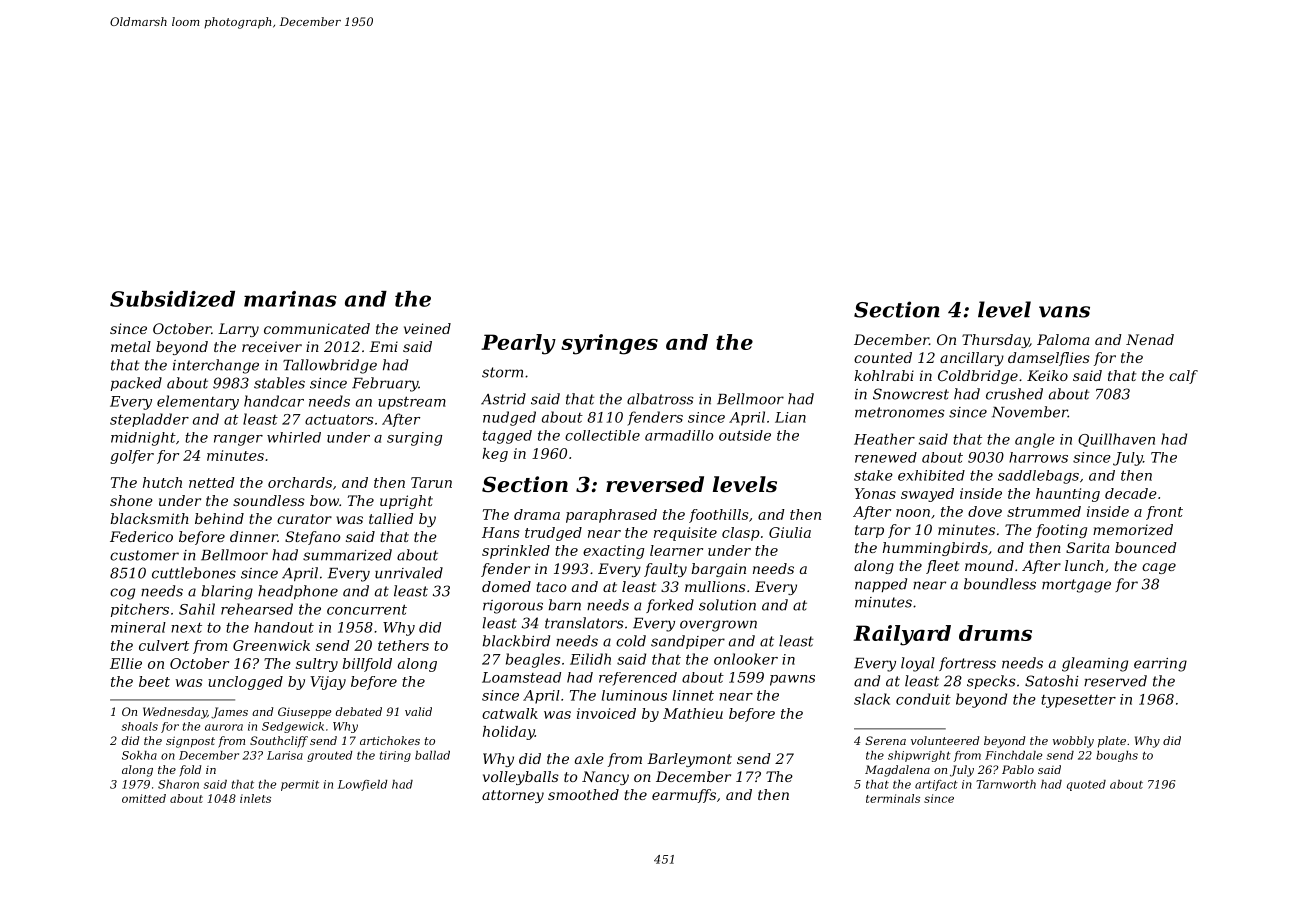 This page has width=1308, height=924. What do you see at coordinates (670, 606) in the page?
I see `forked` at bounding box center [670, 606].
